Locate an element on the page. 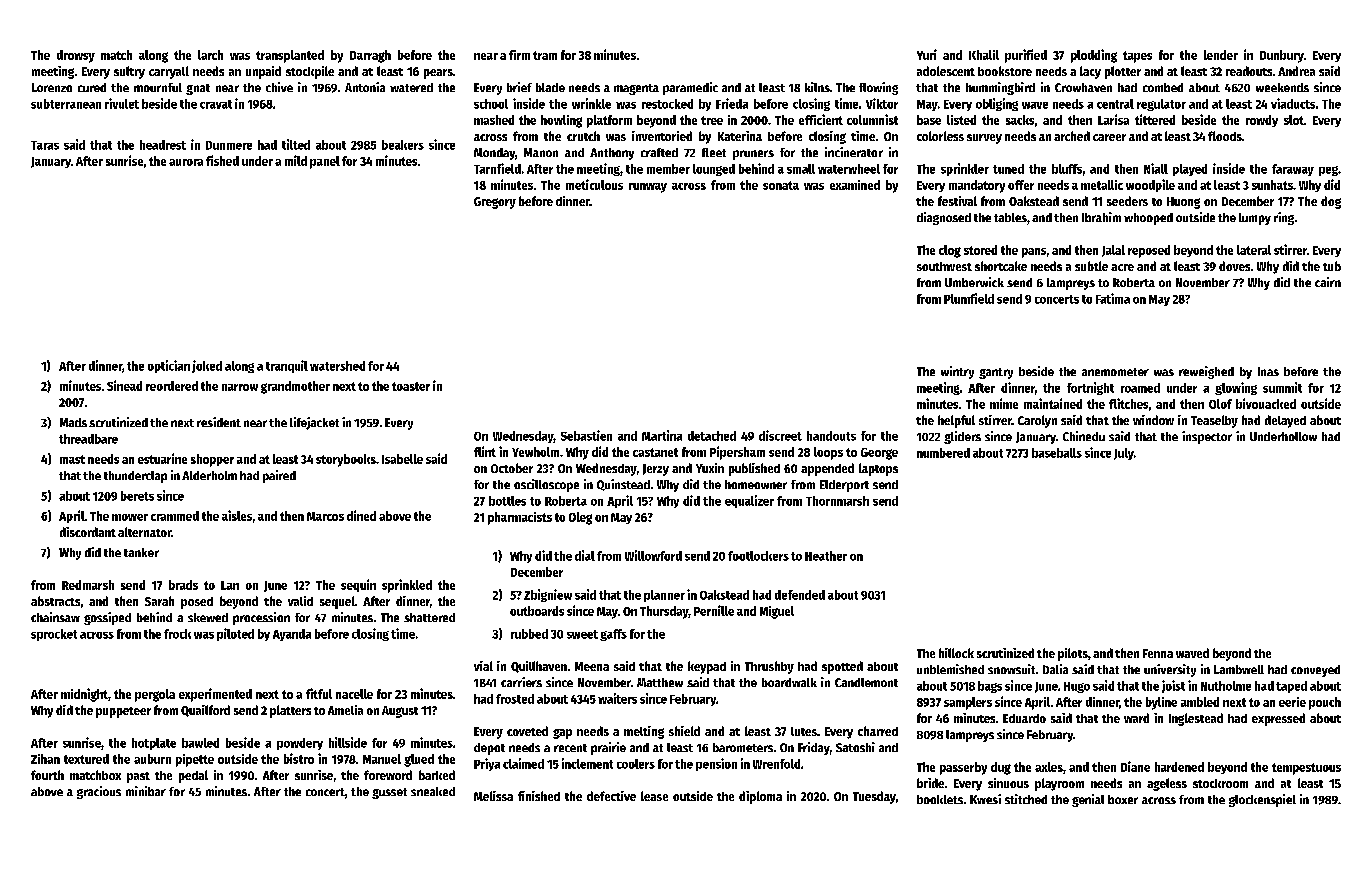 The height and width of the document is (887, 1372). Diane is located at coordinates (1135, 766).
